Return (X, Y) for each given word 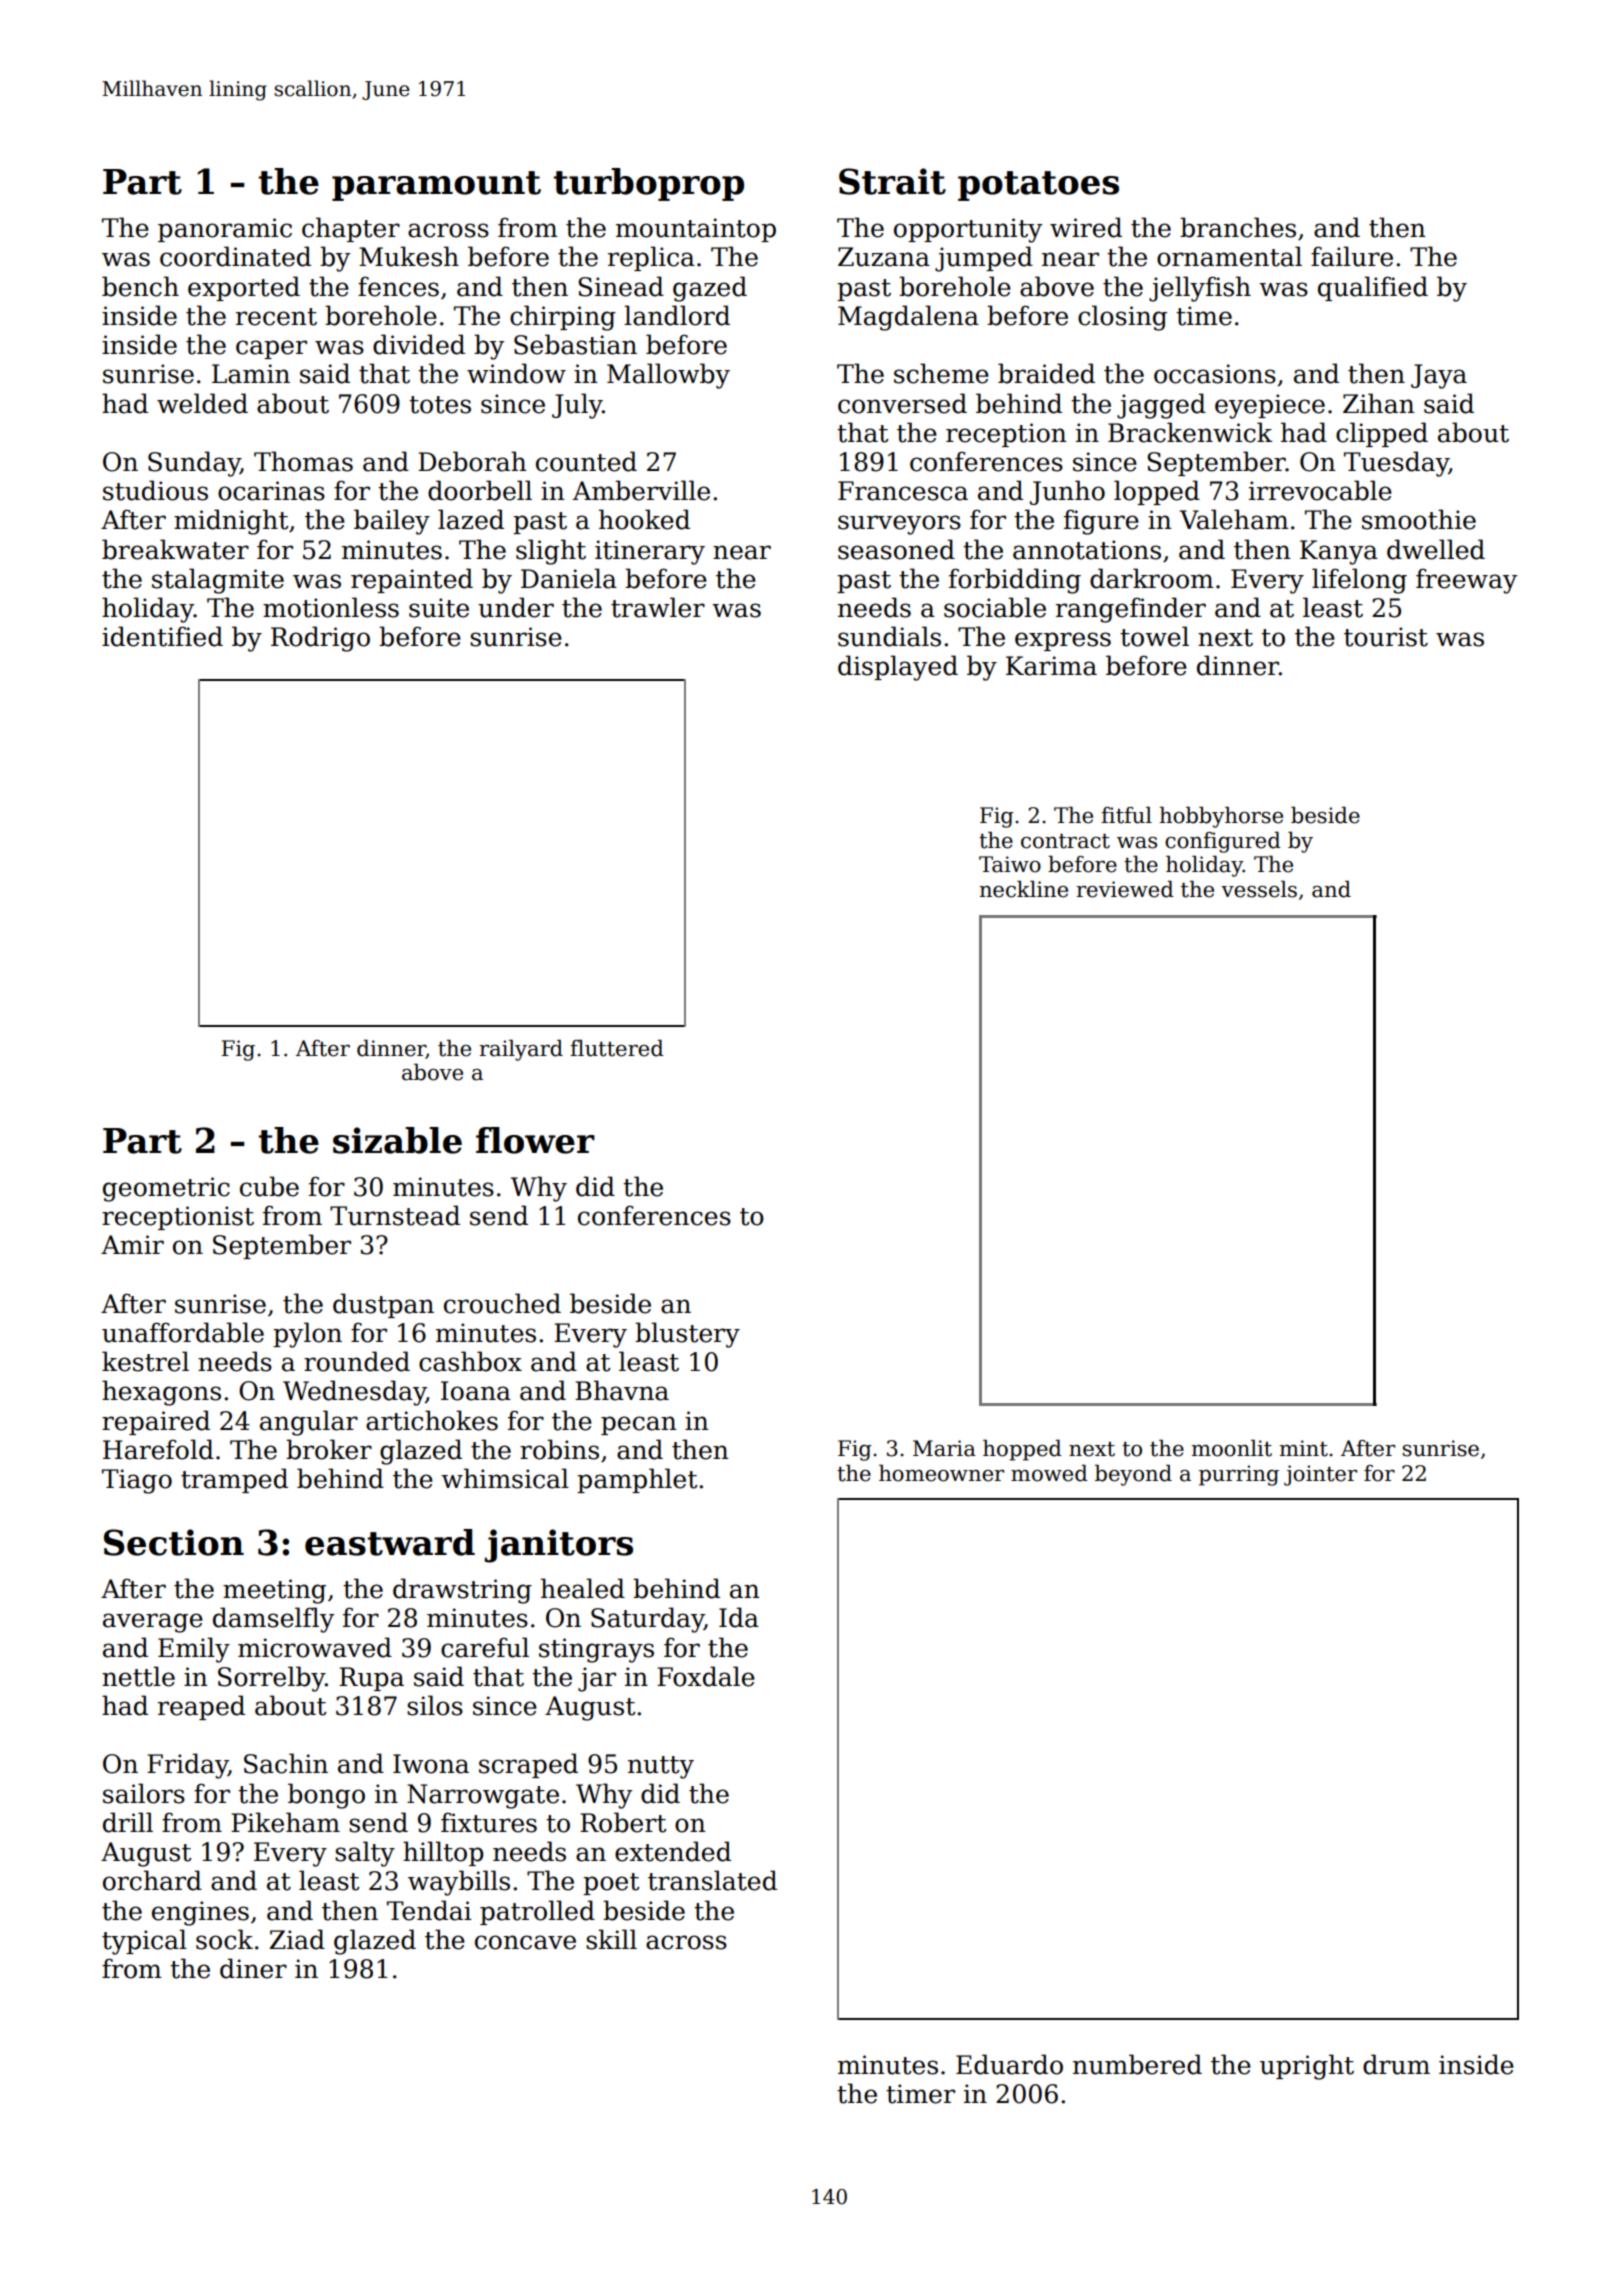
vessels (1259, 889)
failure (1352, 256)
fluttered (617, 1048)
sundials (889, 636)
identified (162, 636)
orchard (152, 1880)
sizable (397, 1140)
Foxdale (706, 1676)
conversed (902, 403)
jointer (1320, 1475)
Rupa (371, 1679)
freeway (1466, 581)
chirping (563, 318)
